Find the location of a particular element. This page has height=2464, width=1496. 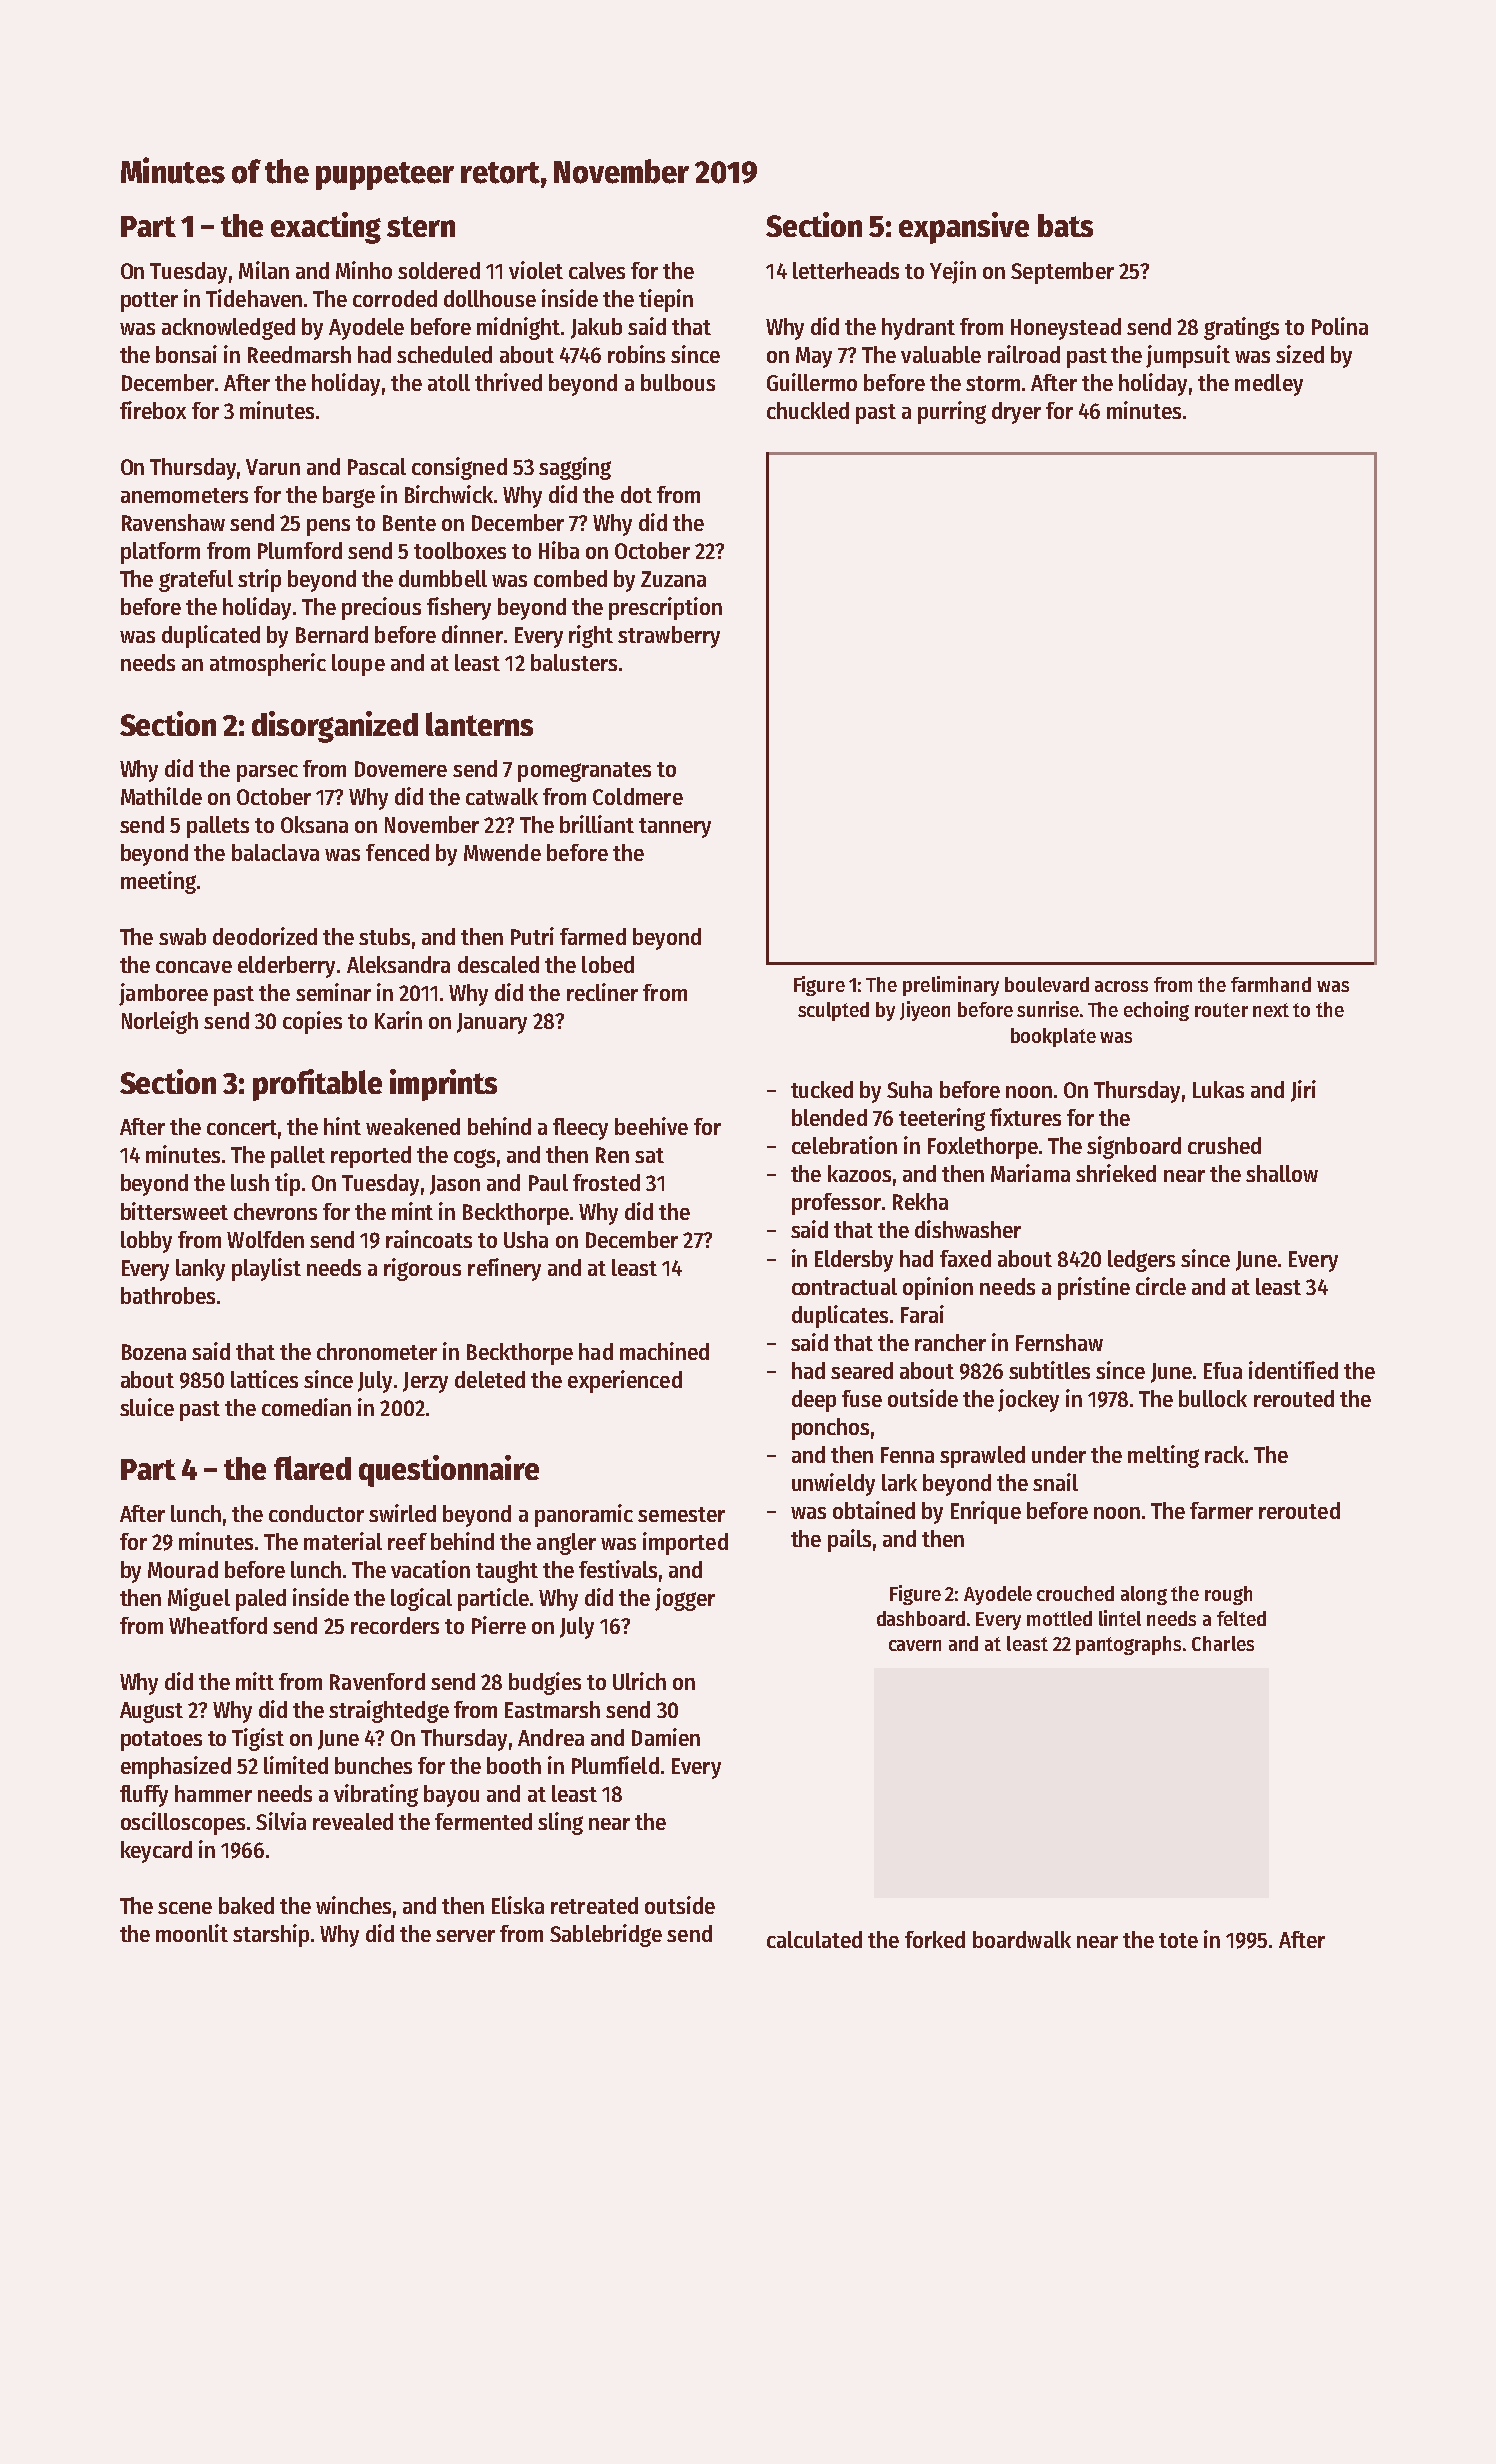

moonlit is located at coordinates (192, 1933).
